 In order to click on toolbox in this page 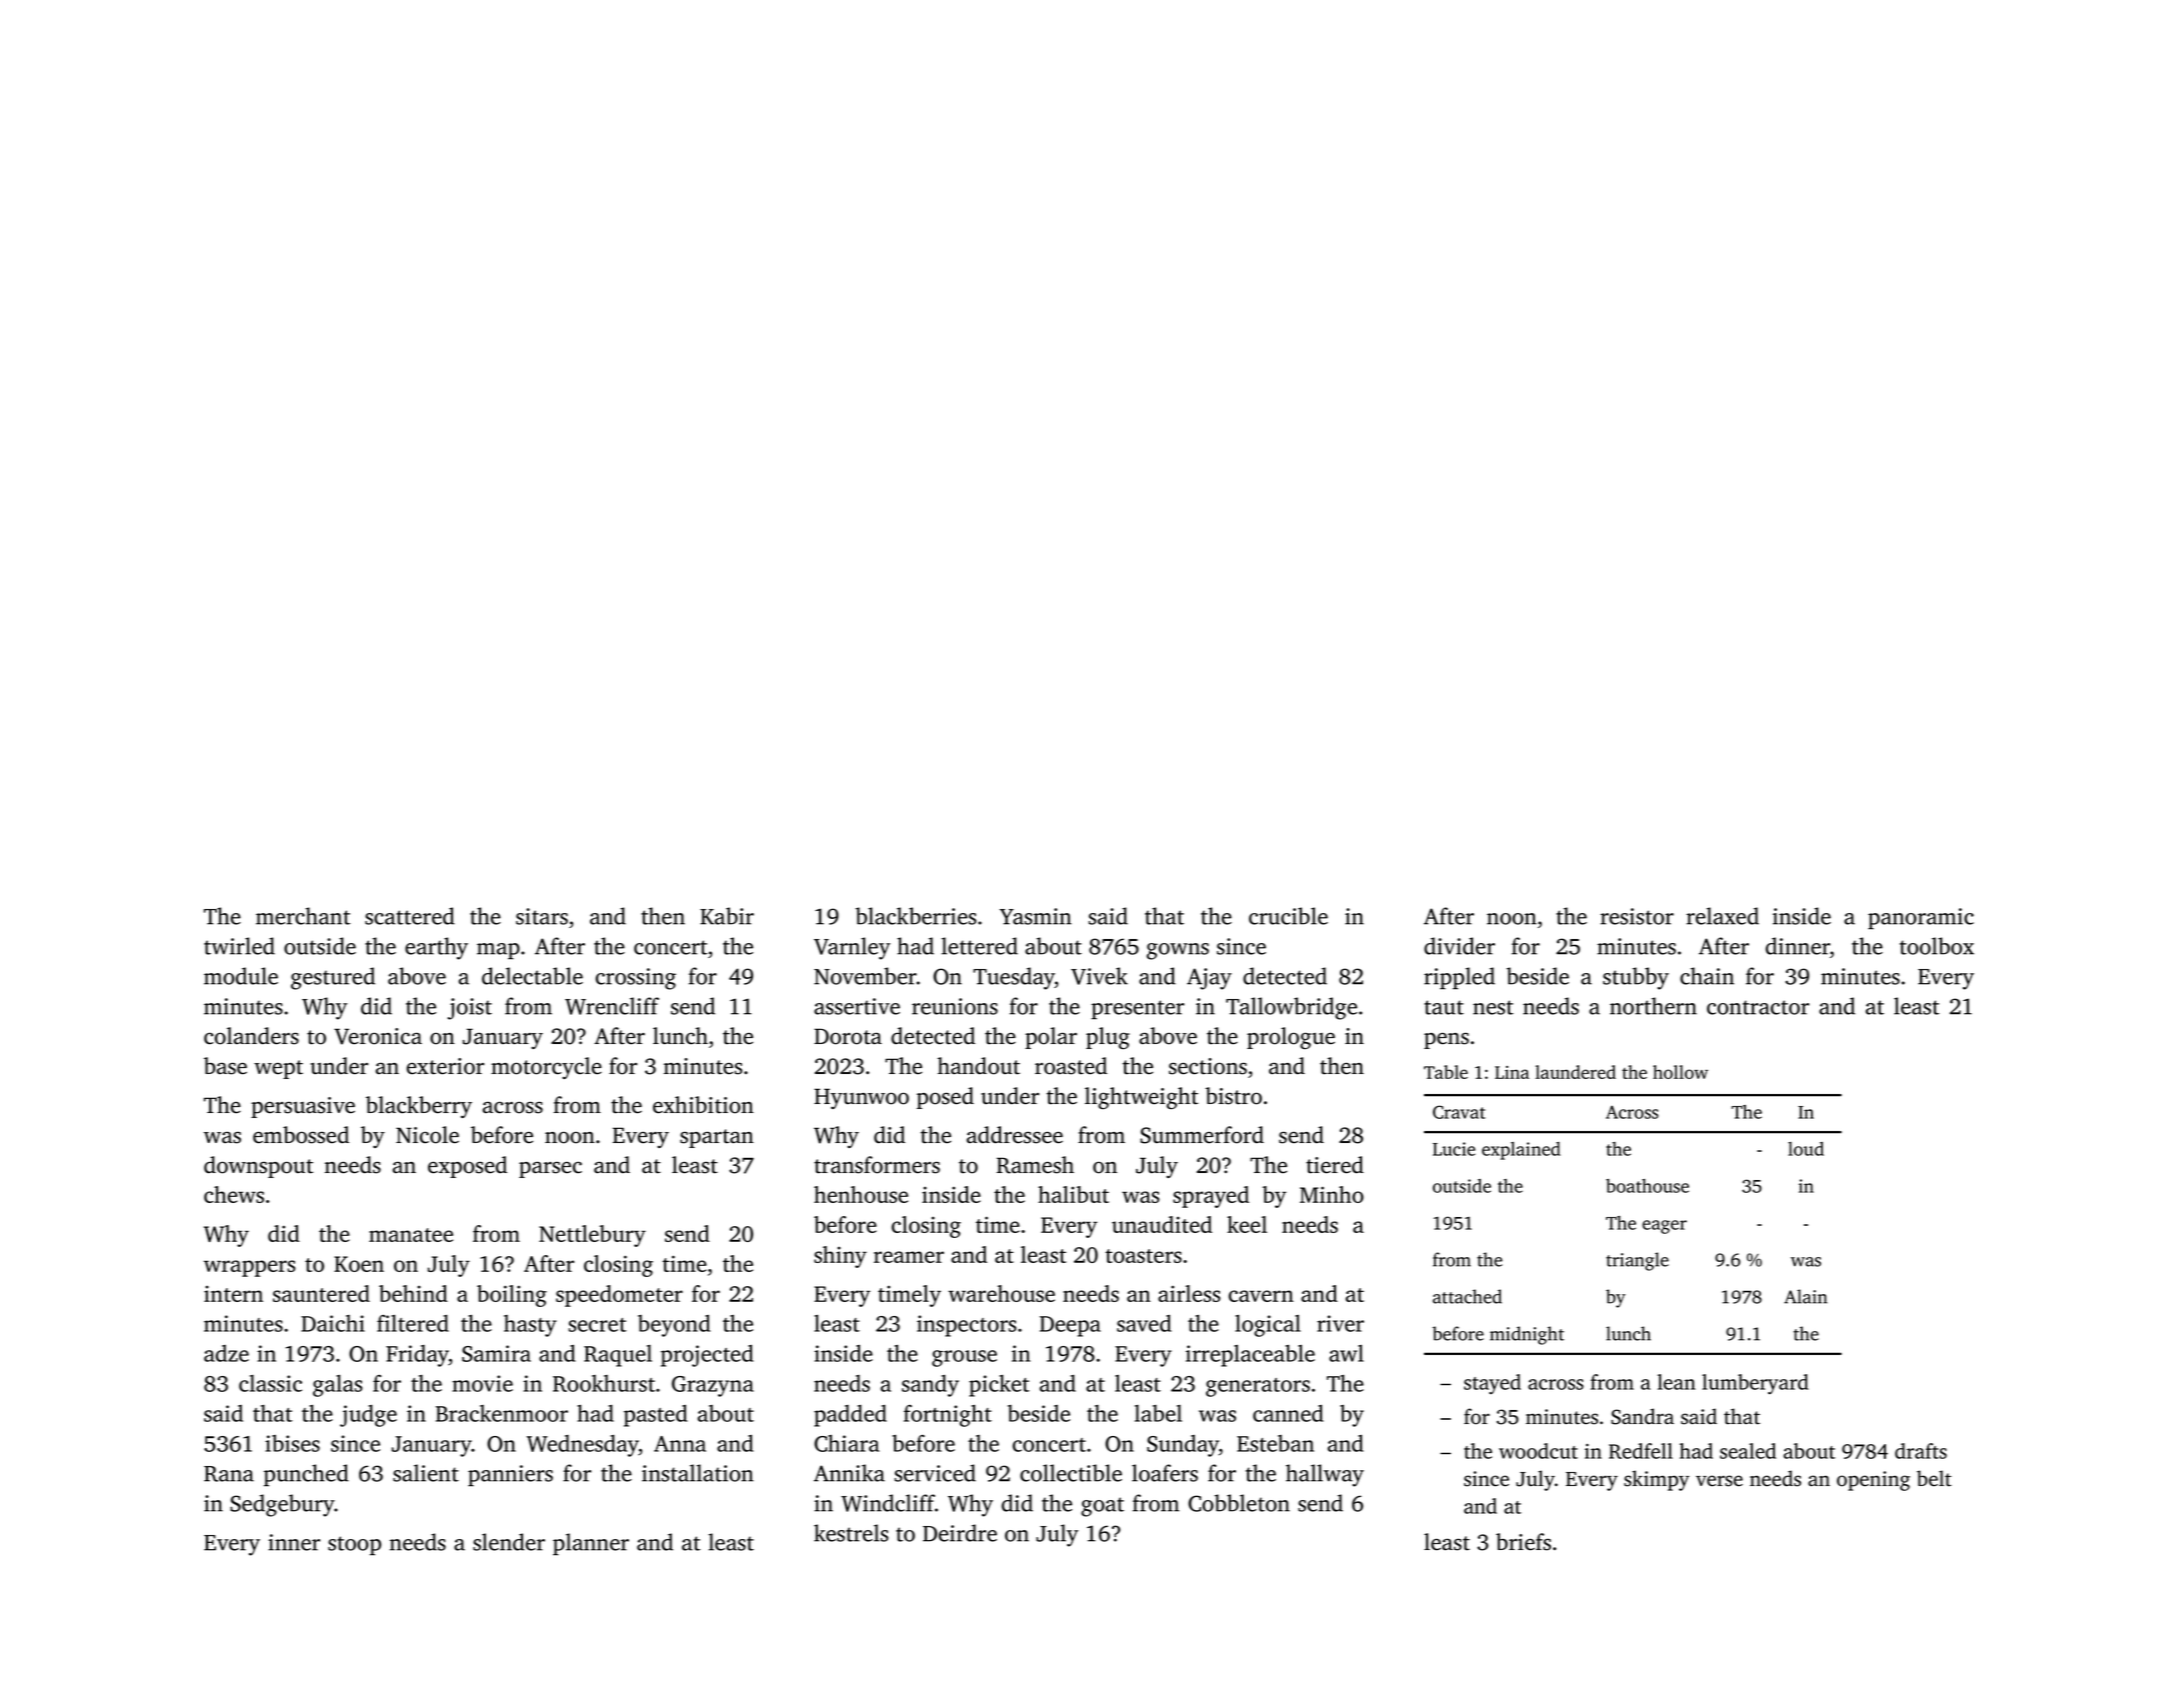, I will do `click(1937, 946)`.
